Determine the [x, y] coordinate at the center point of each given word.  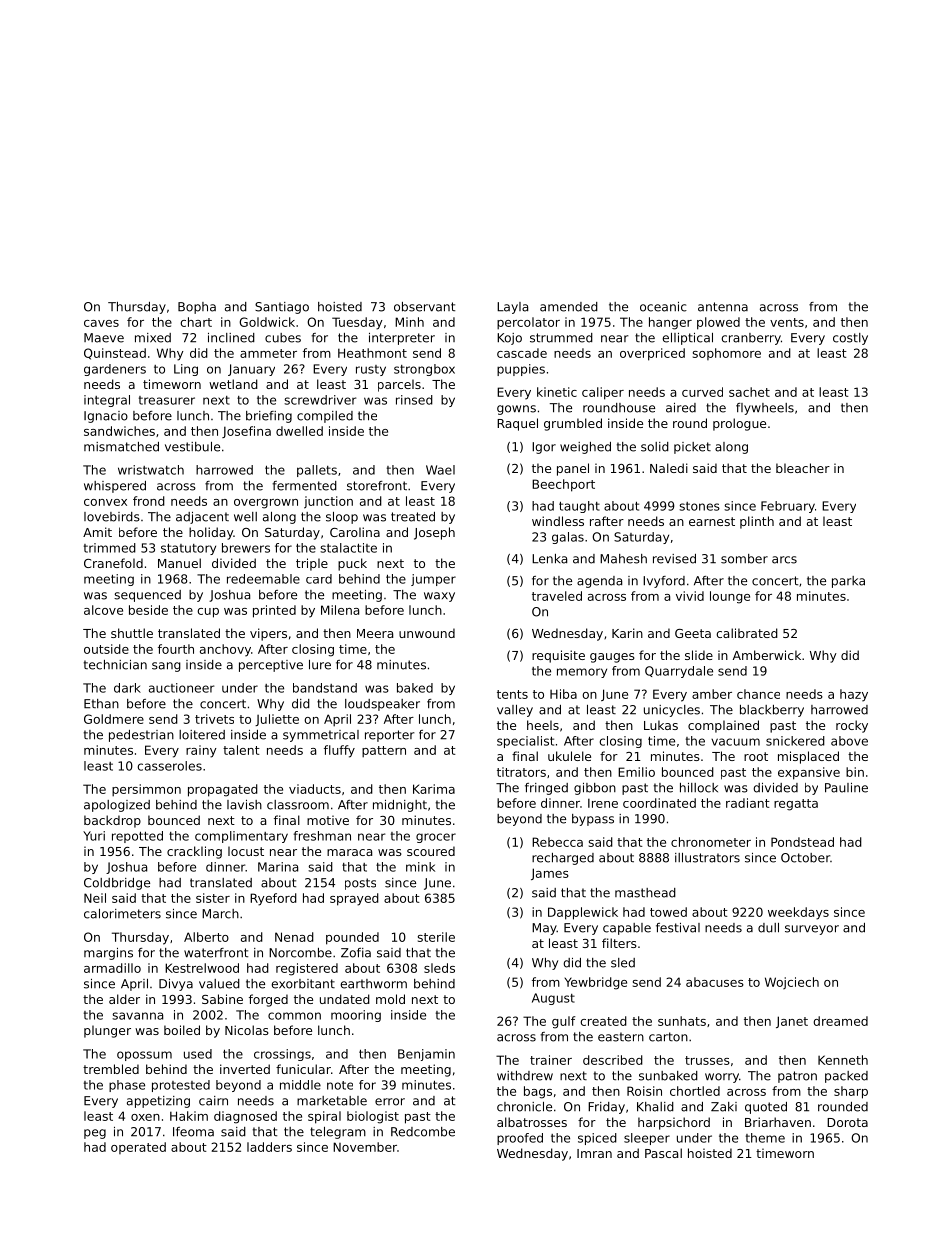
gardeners [115, 370]
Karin [627, 633]
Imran [594, 1153]
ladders [269, 1147]
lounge [730, 597]
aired [681, 408]
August [553, 999]
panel [573, 469]
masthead [645, 893]
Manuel [179, 563]
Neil [95, 898]
